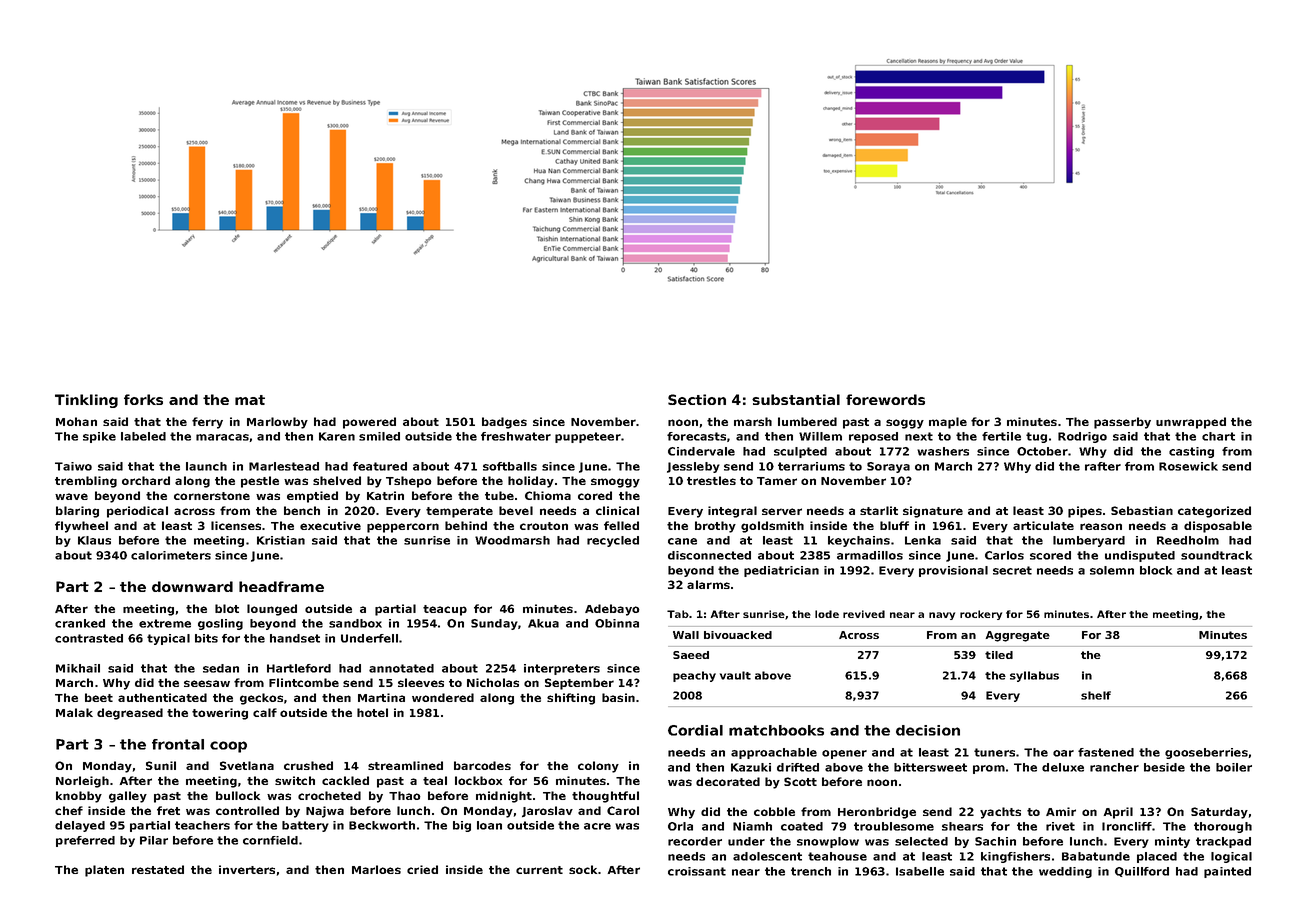  What do you see at coordinates (143, 399) in the image?
I see `forks` at bounding box center [143, 399].
